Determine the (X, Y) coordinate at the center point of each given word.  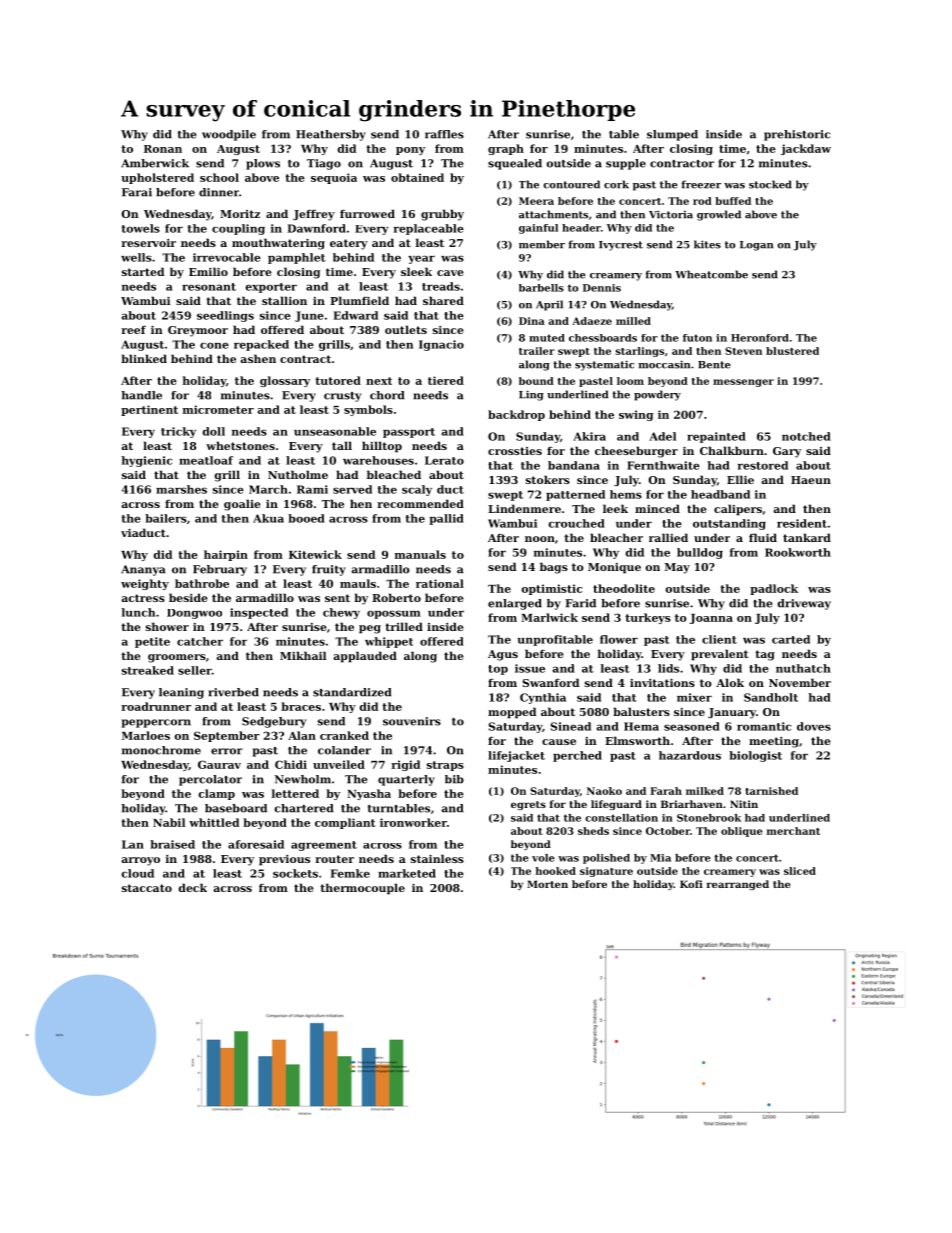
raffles (444, 134)
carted (791, 639)
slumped (672, 135)
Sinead (571, 726)
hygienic (146, 461)
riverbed (233, 692)
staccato (147, 888)
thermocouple (362, 889)
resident (802, 523)
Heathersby (331, 135)
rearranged (738, 885)
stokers (548, 479)
